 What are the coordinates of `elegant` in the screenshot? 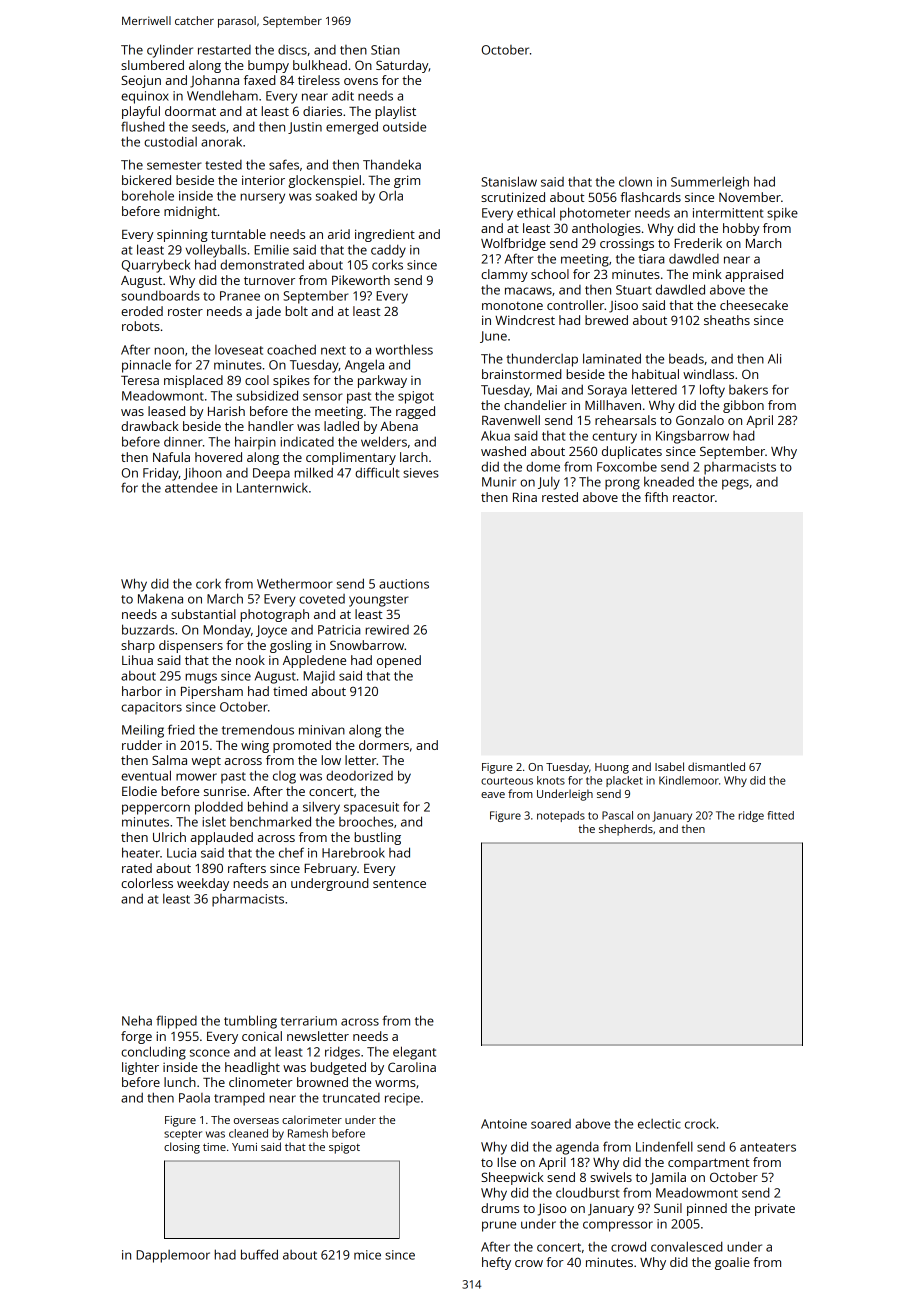 It's located at (414, 1053).
